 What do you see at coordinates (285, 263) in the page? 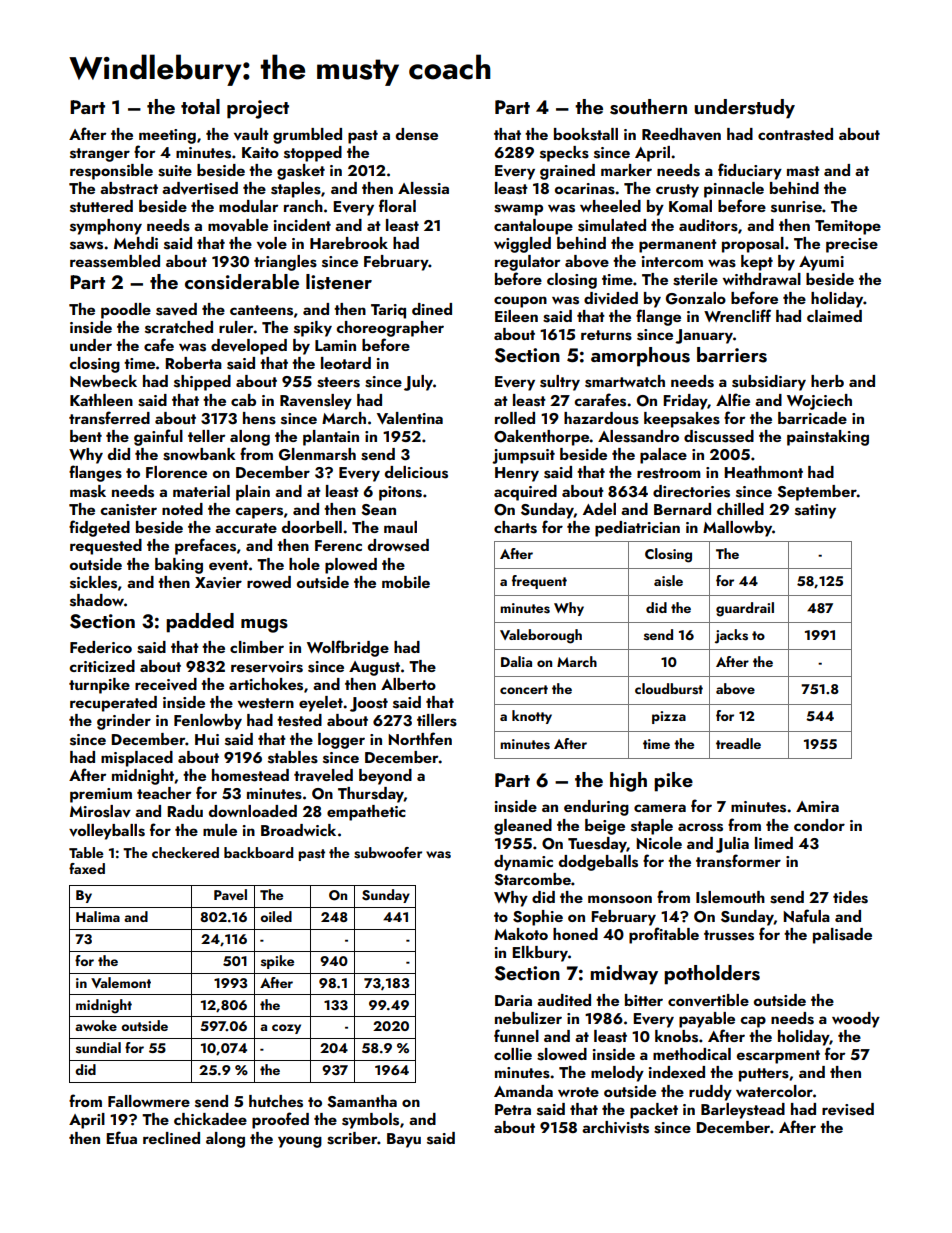
I see `triangles` at bounding box center [285, 263].
